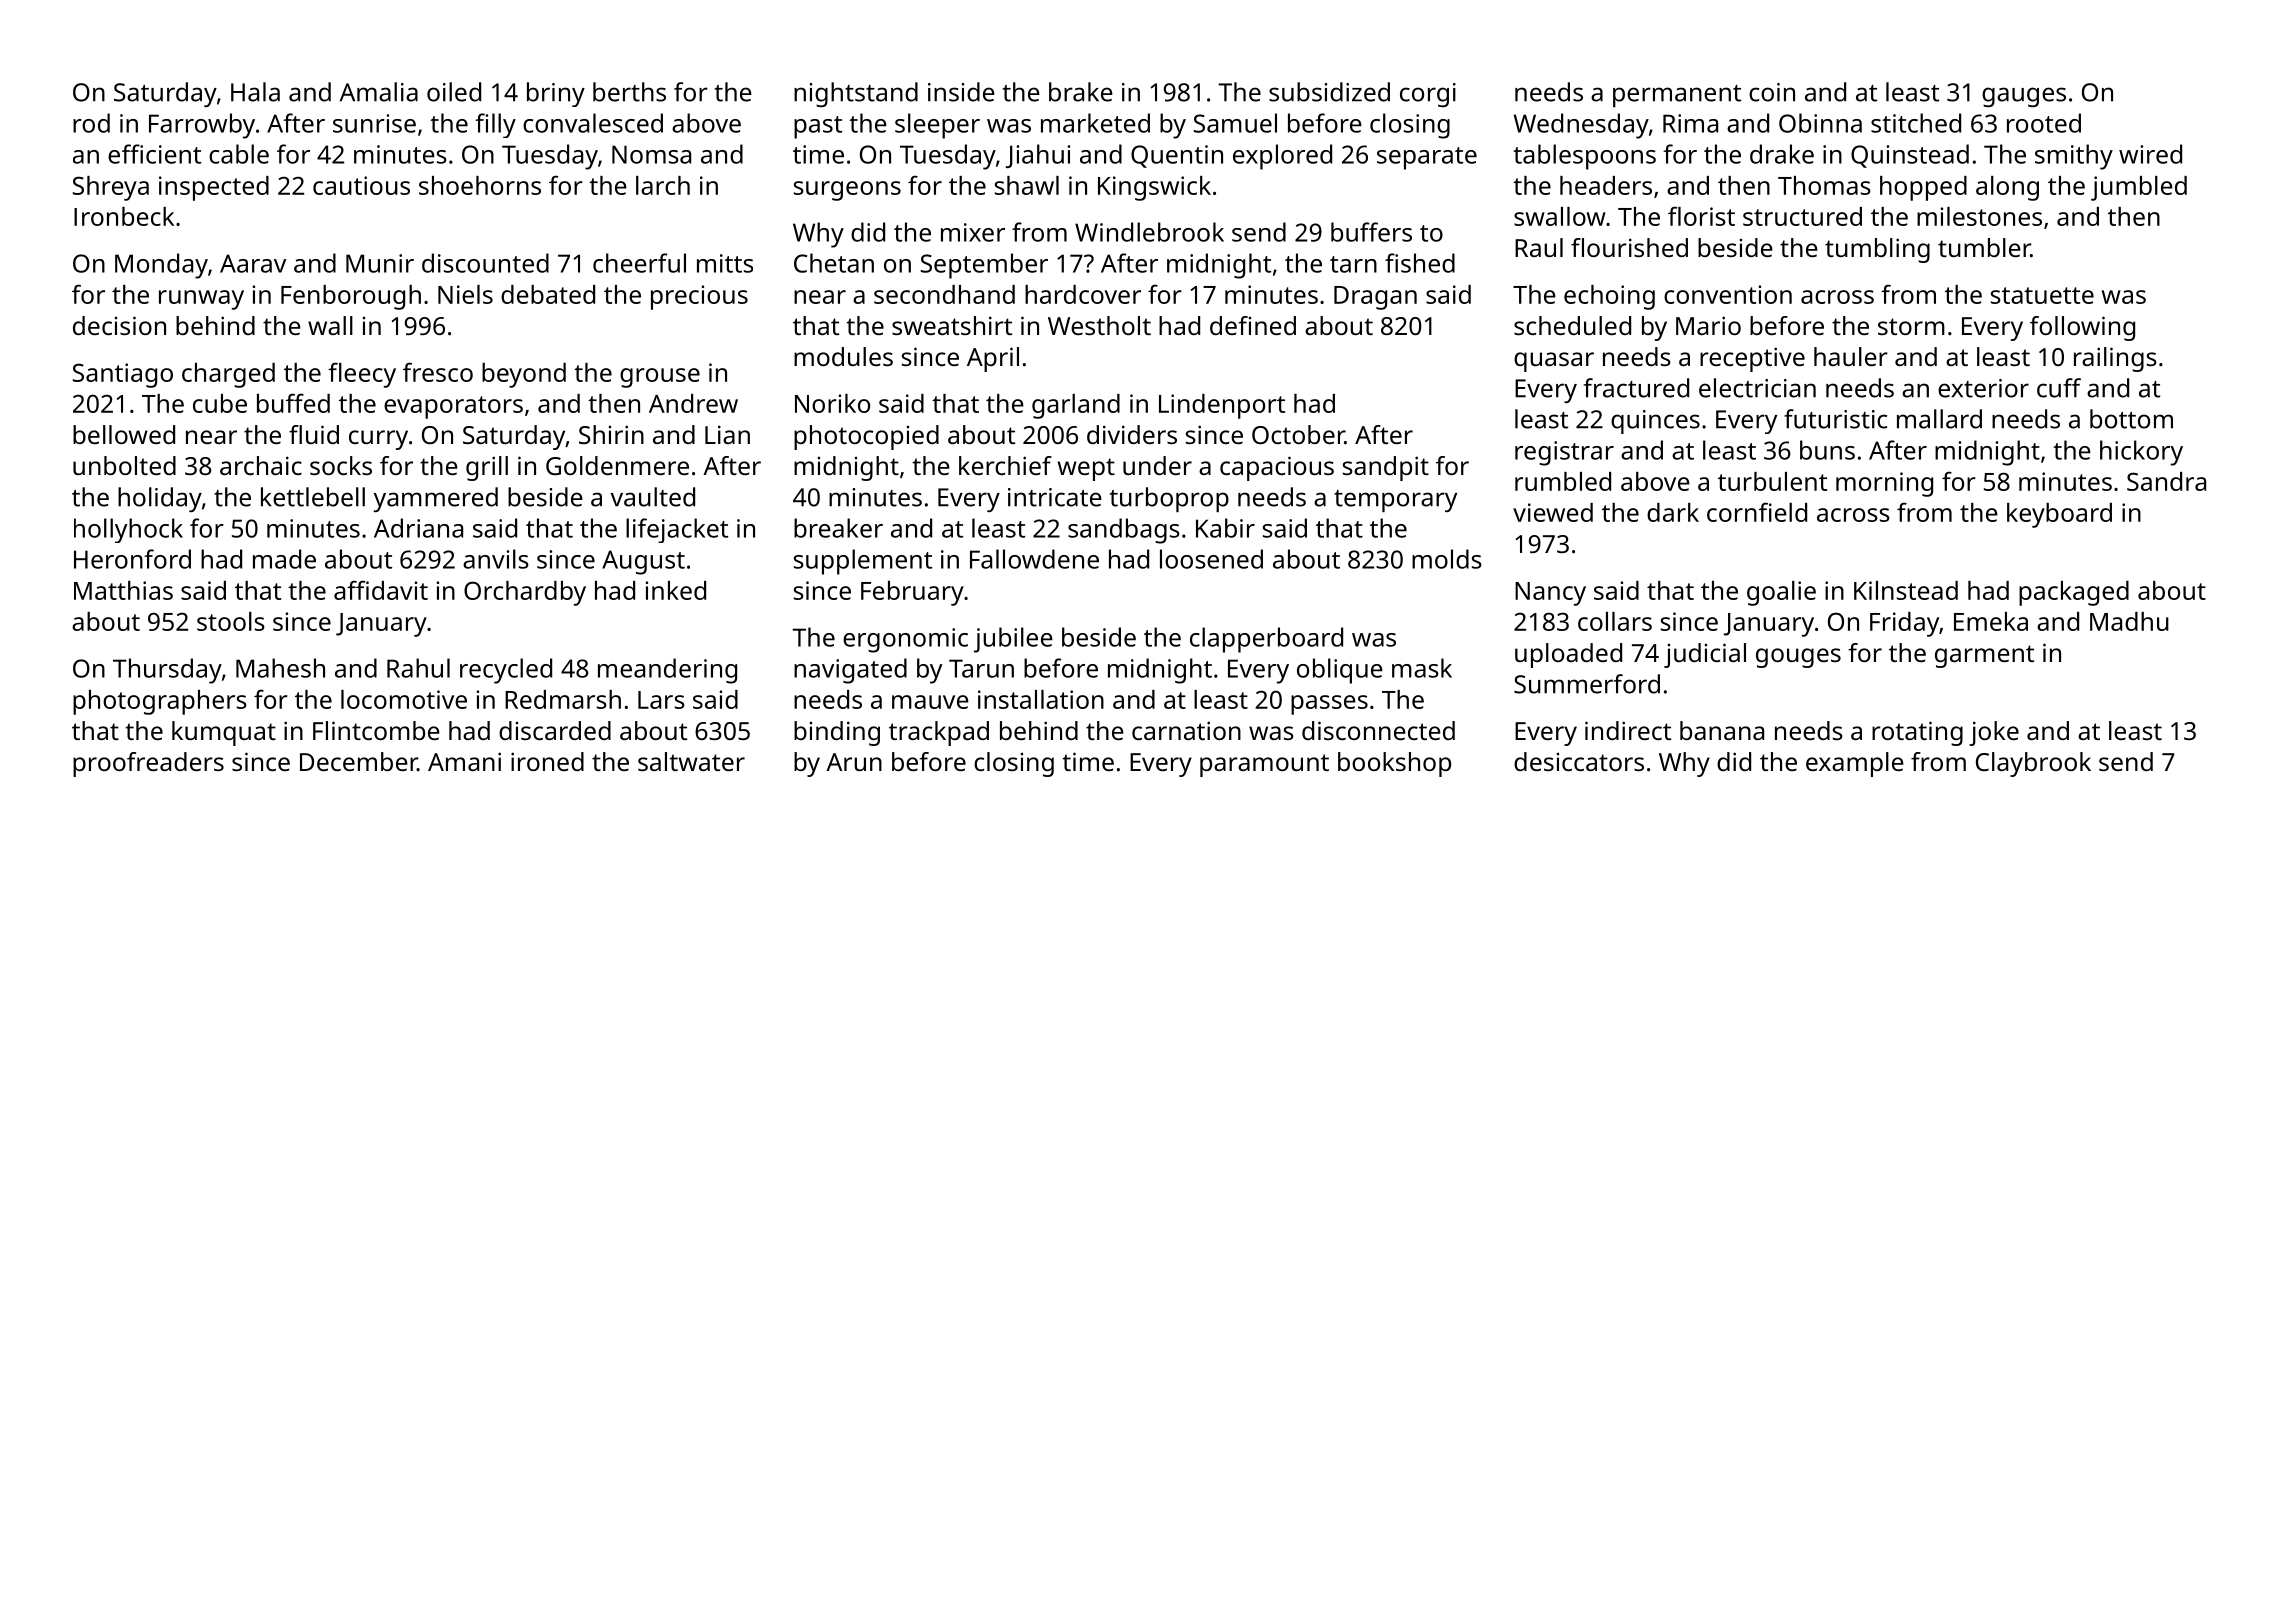  I want to click on proofreaders, so click(148, 764).
